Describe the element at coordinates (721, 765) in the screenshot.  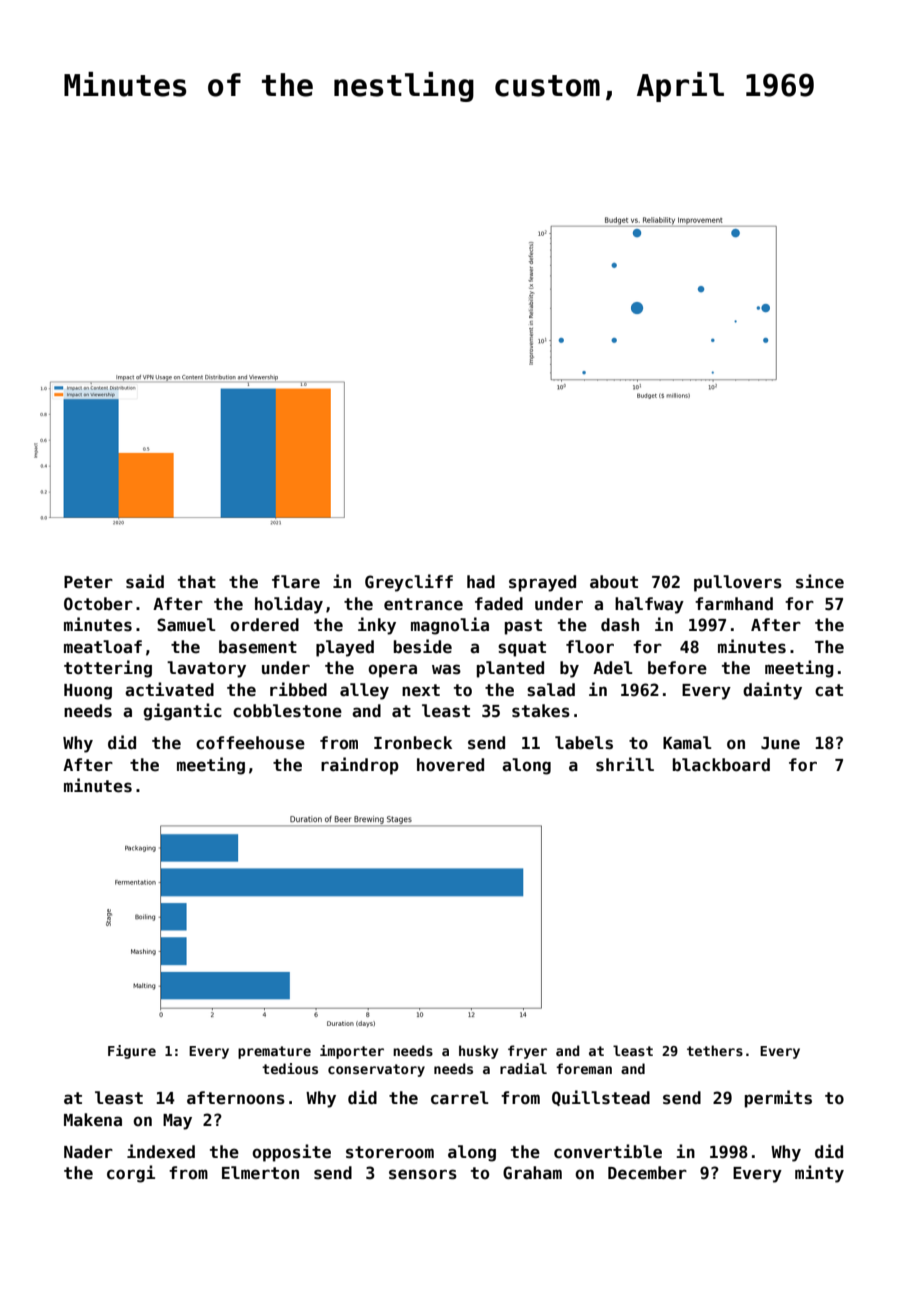
I see `blackboard` at that location.
